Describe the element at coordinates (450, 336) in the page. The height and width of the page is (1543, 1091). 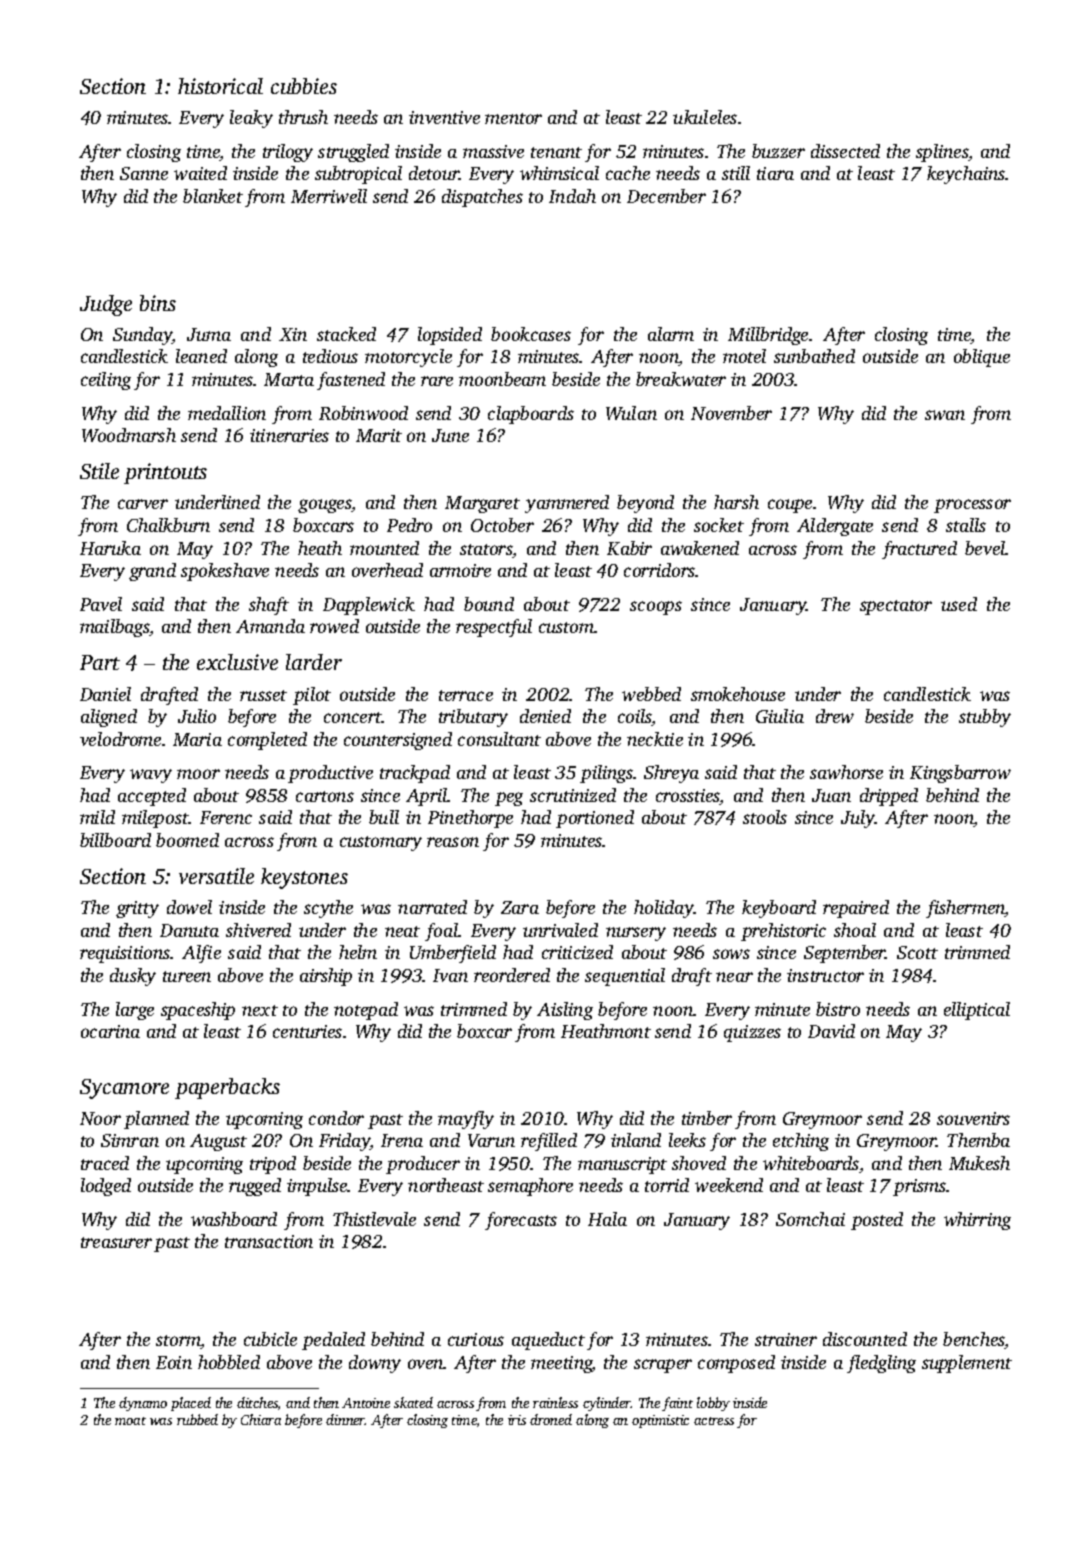
I see `lopsided` at that location.
